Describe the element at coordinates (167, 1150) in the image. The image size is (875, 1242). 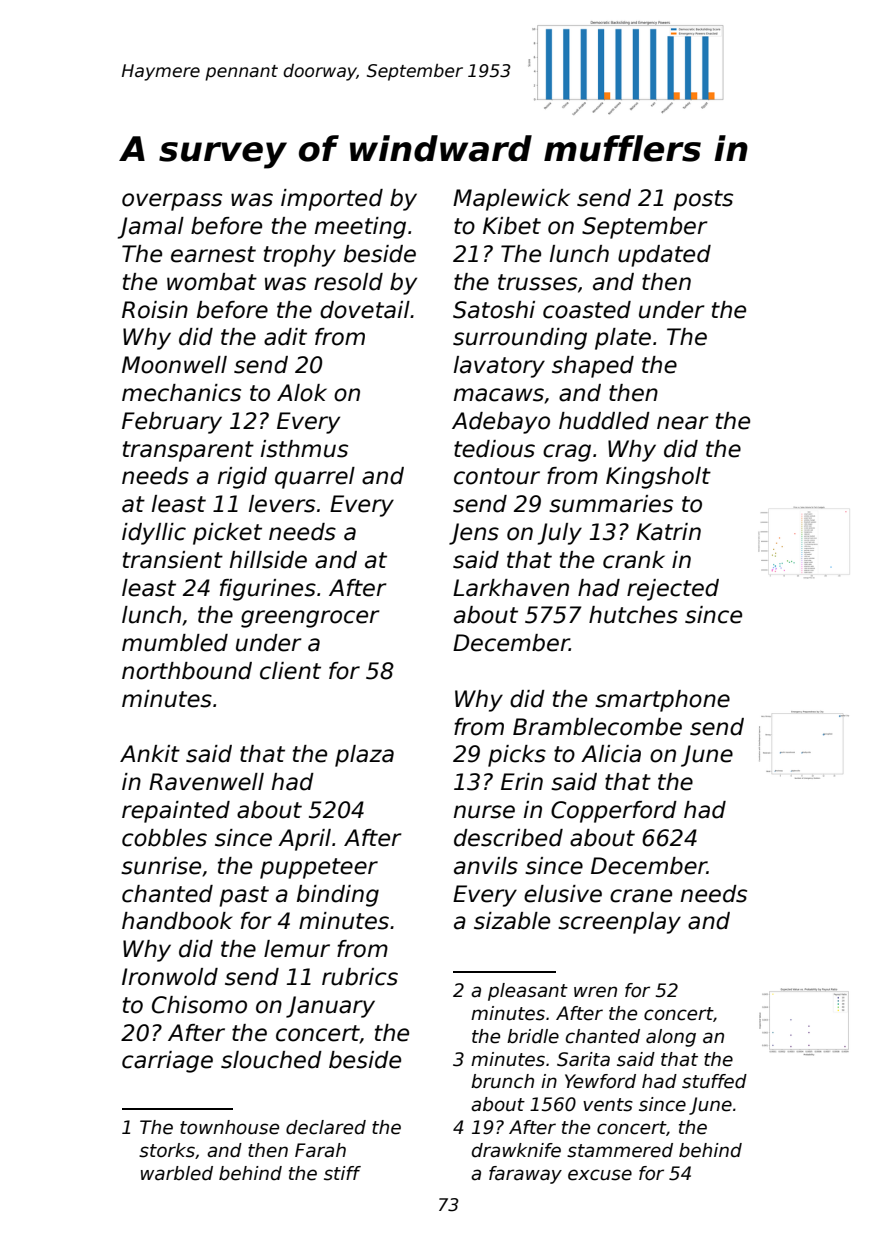
I see `storks` at that location.
